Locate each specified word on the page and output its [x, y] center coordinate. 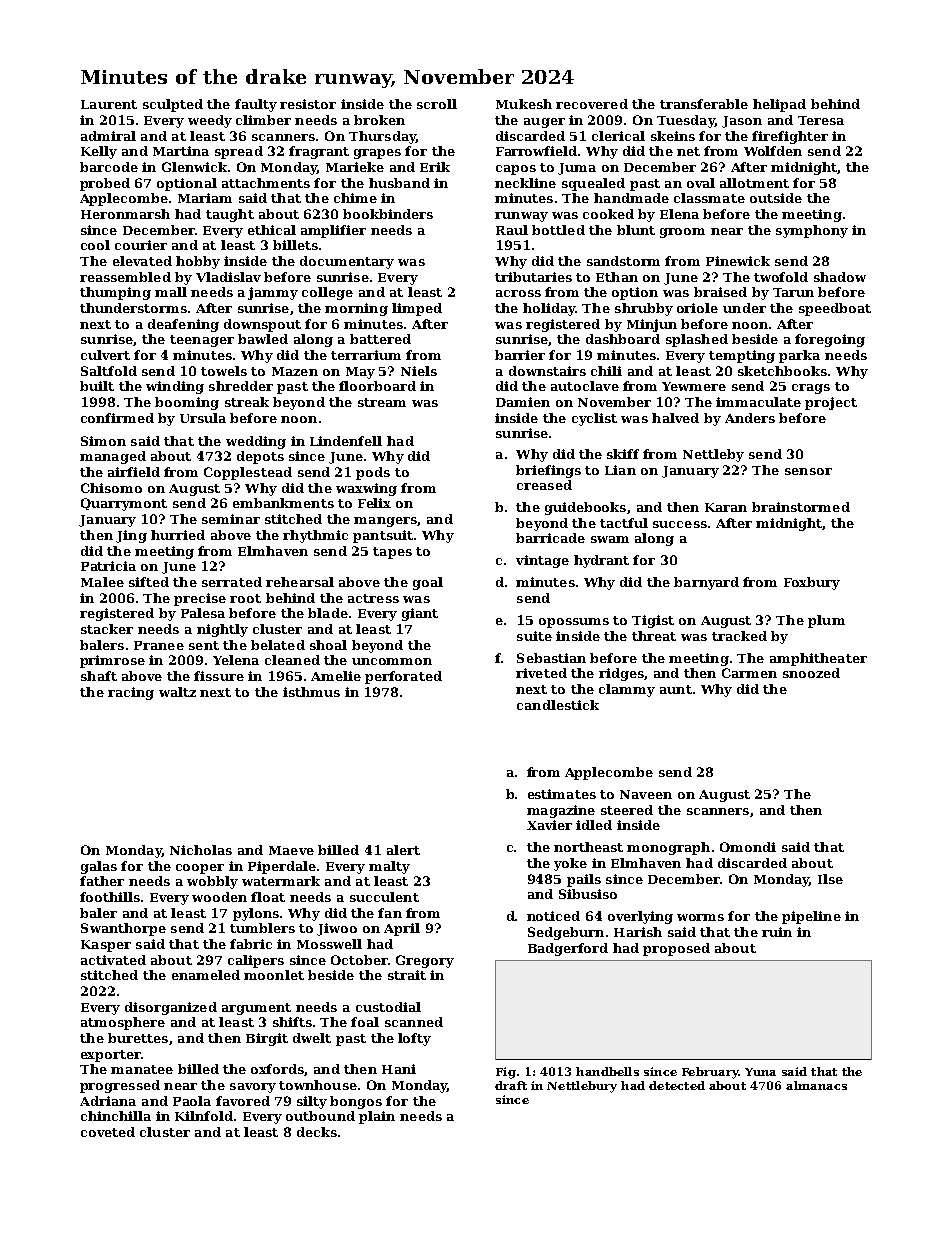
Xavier [549, 825]
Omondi [748, 847]
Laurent [109, 104]
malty [389, 867]
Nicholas [201, 850]
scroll [437, 104]
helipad [779, 105]
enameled [206, 975]
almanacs [816, 1085]
